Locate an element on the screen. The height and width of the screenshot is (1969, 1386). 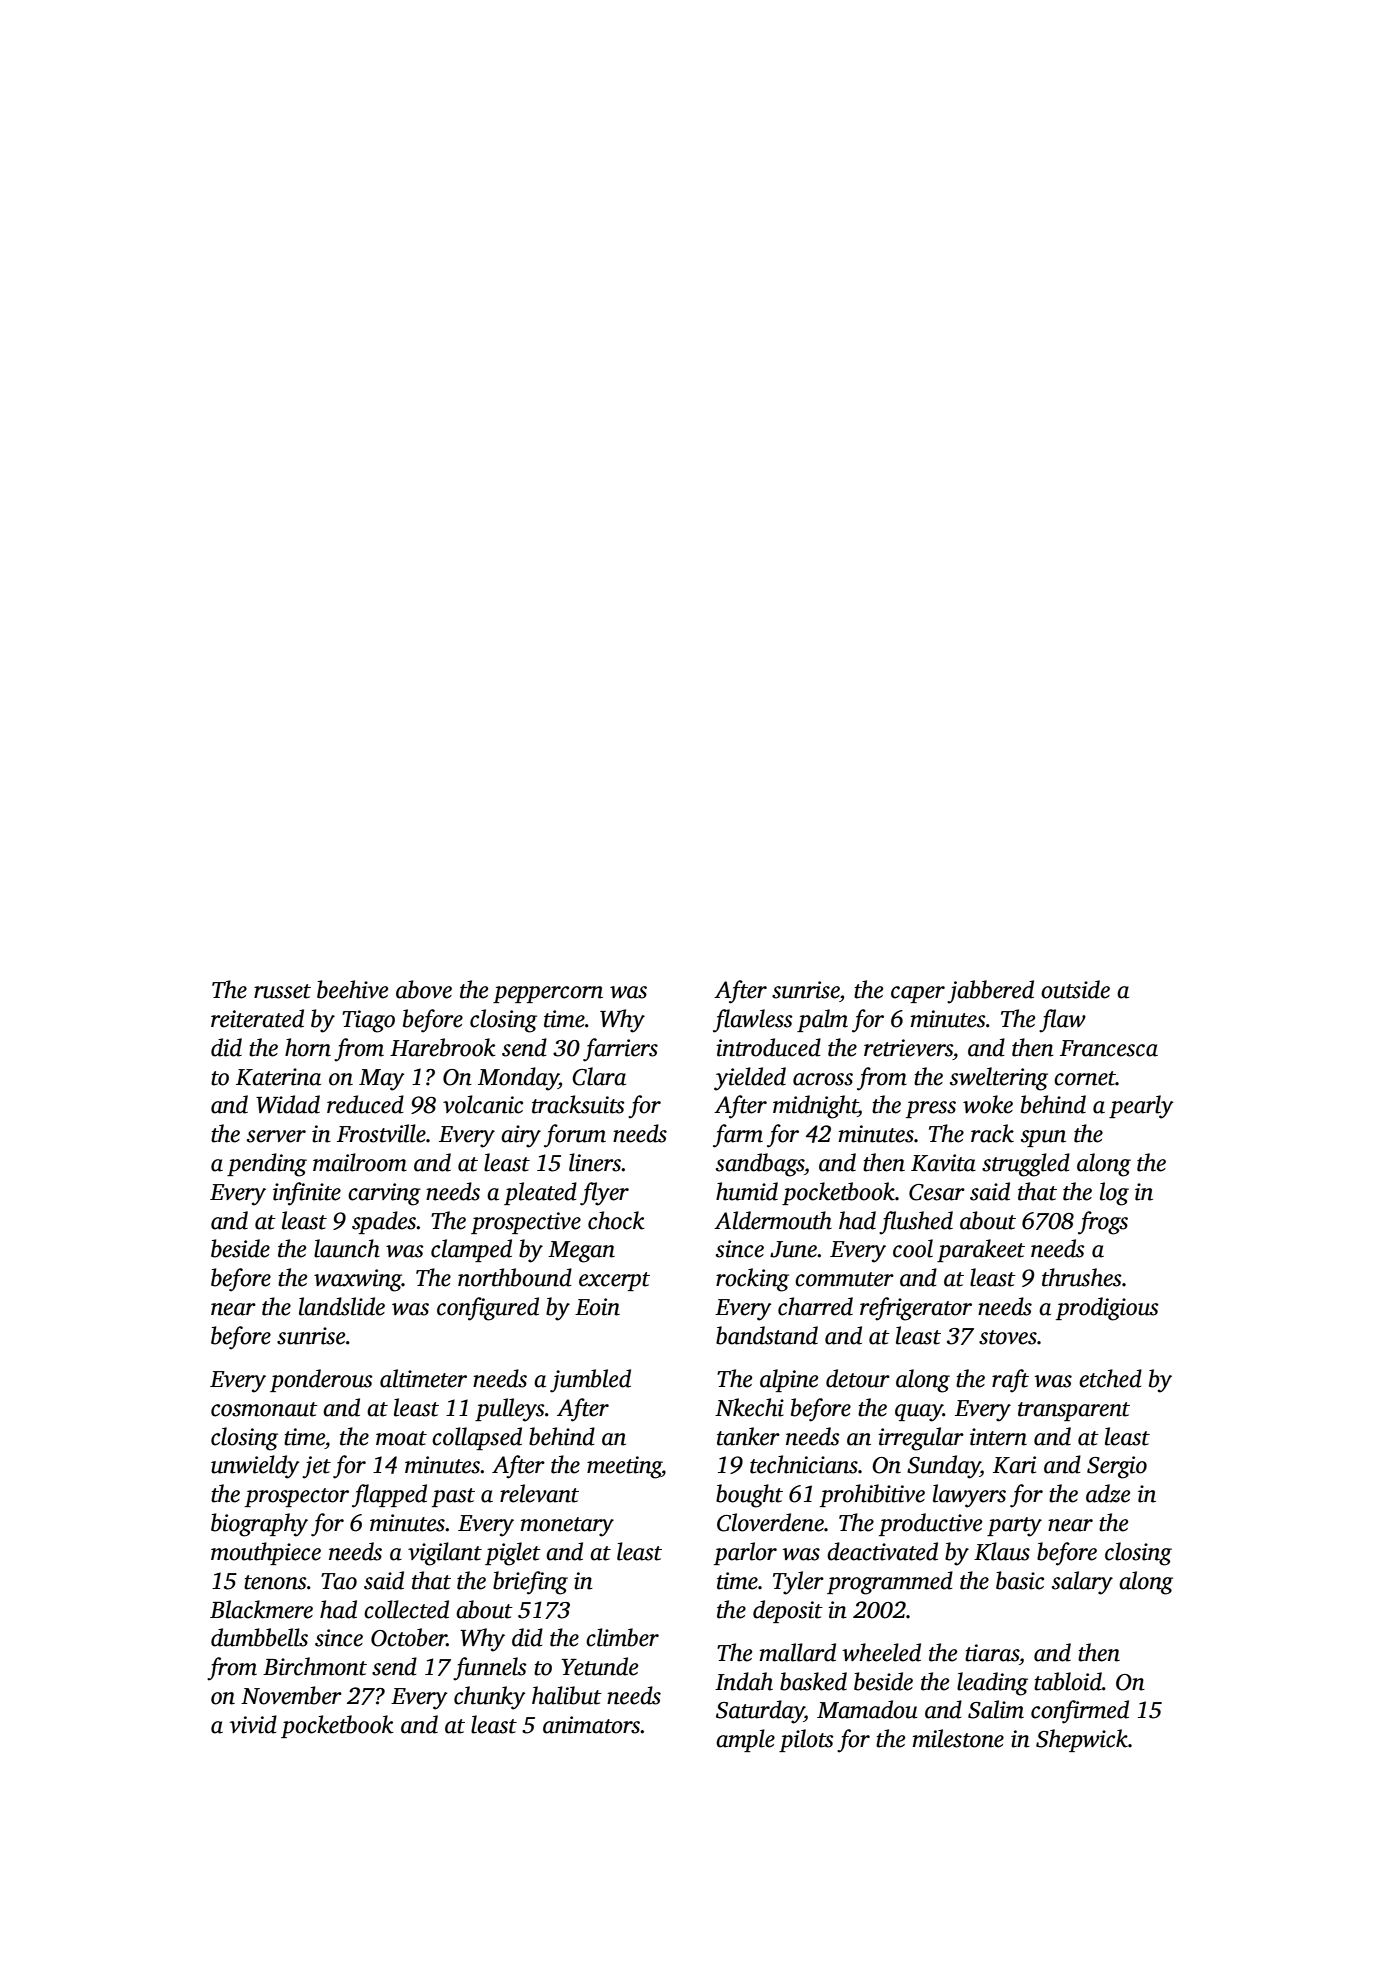
etched is located at coordinates (1110, 1378).
